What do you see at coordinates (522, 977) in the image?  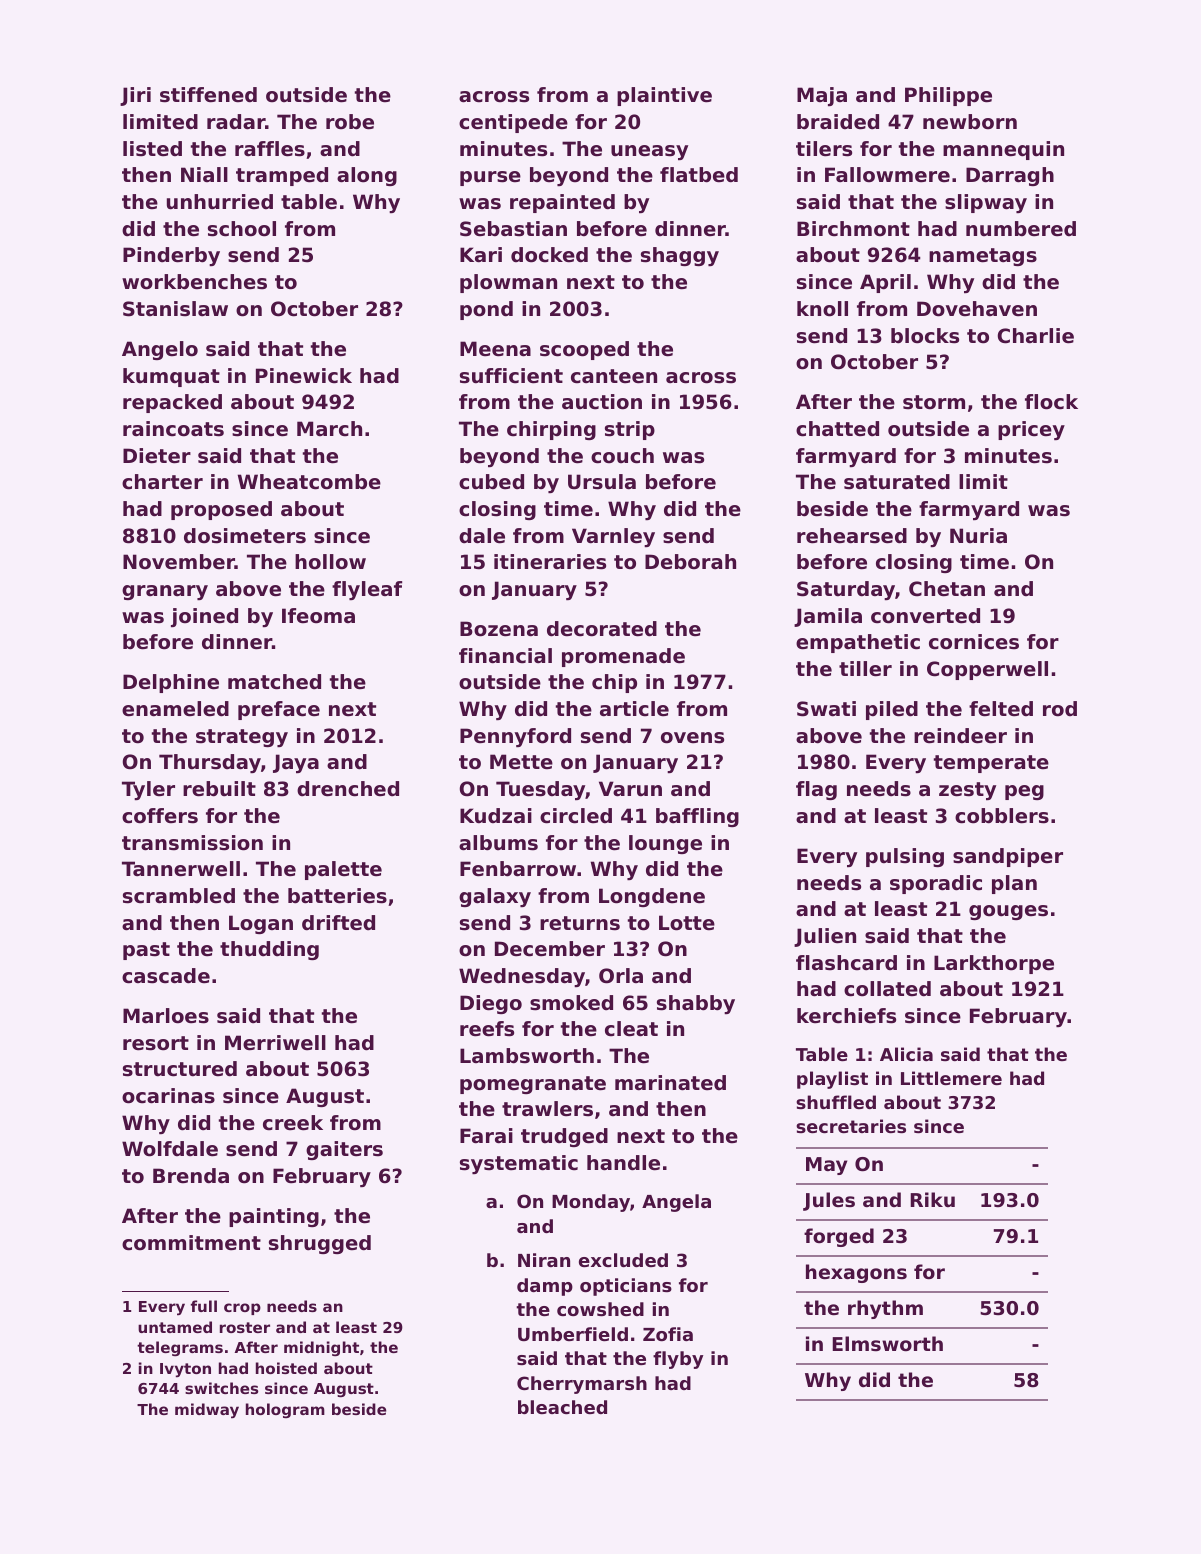 I see `Wednesday` at bounding box center [522, 977].
